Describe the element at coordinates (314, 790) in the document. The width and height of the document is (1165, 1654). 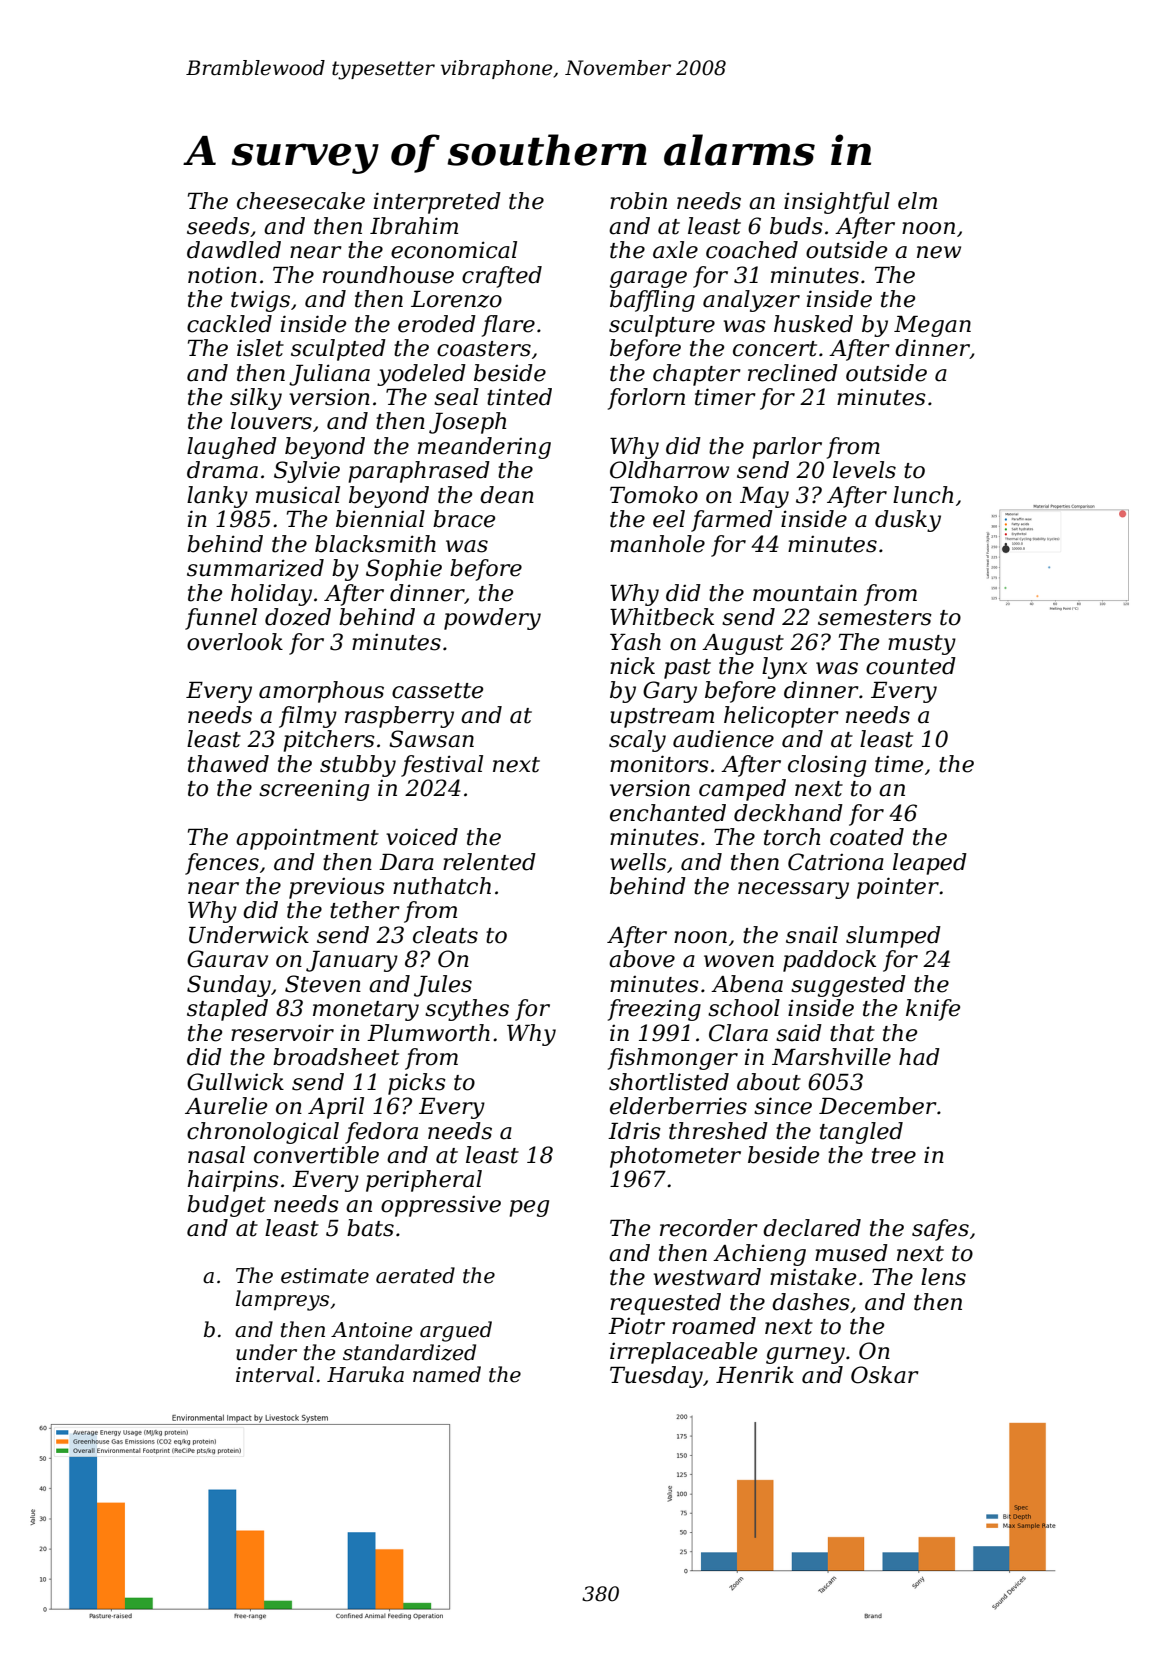
I see `screening` at that location.
